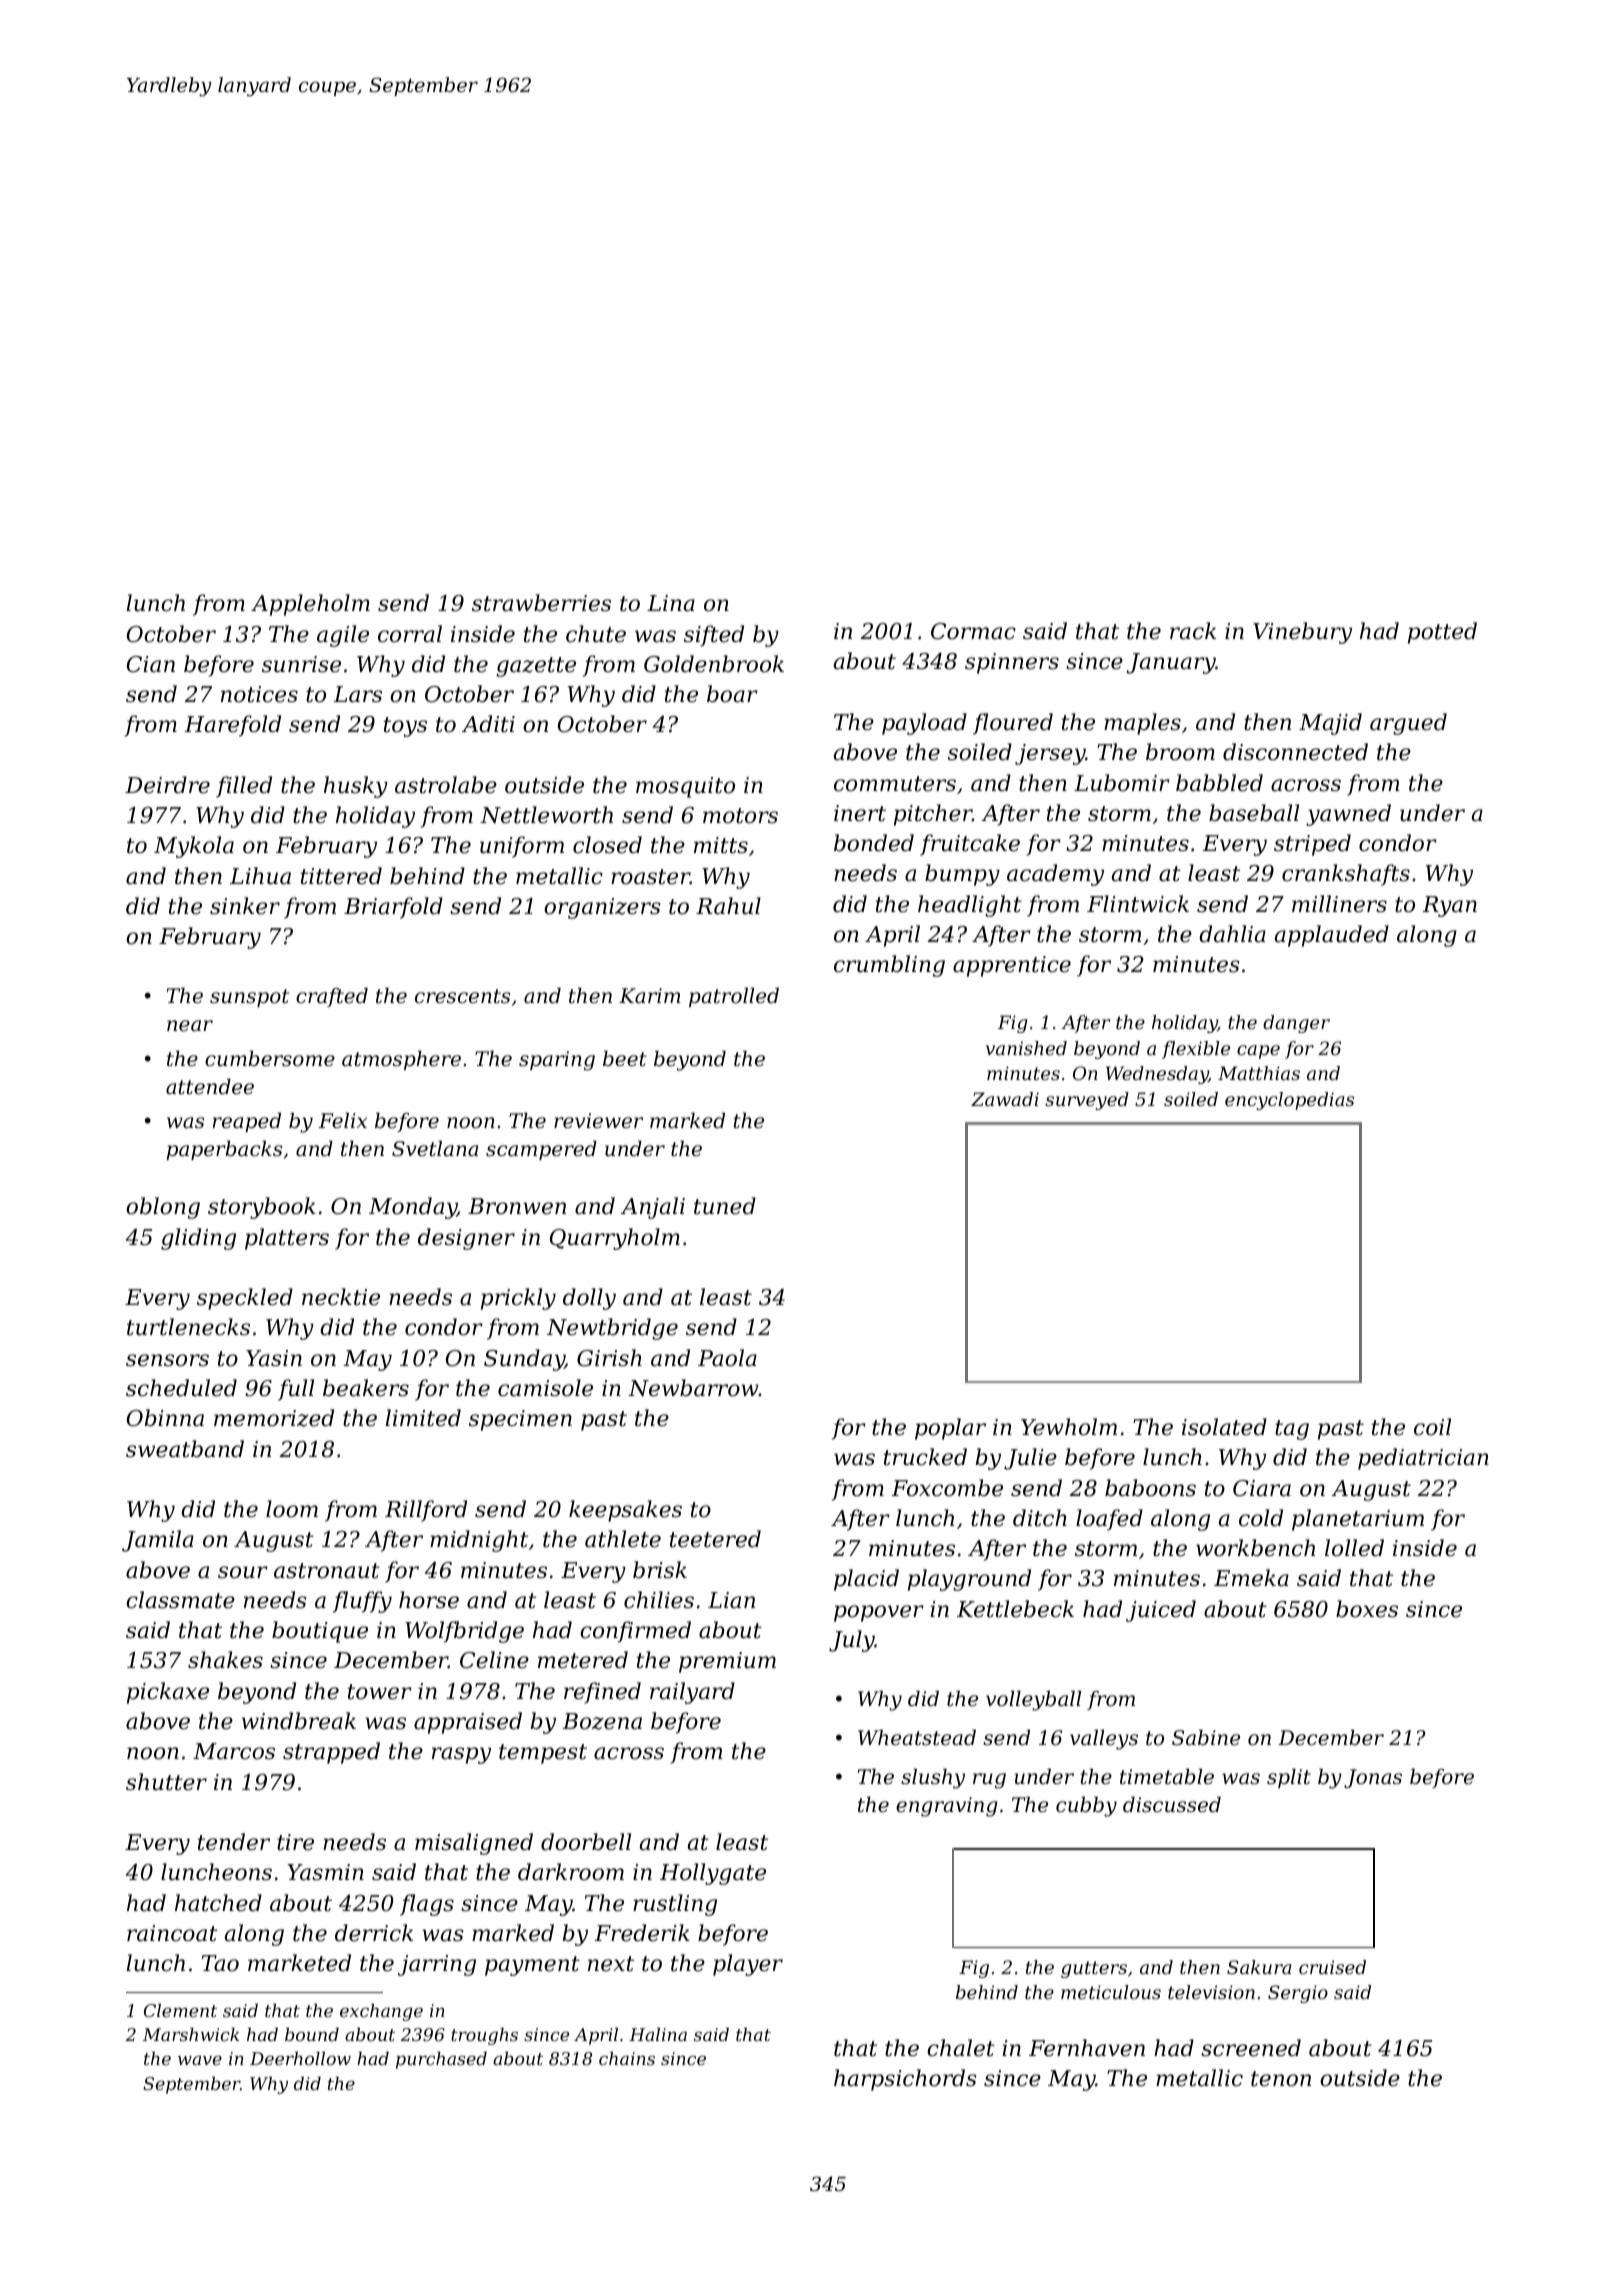 Image resolution: width=1620 pixels, height=2292 pixels. What do you see at coordinates (1157, 1075) in the screenshot?
I see `Wednesday` at bounding box center [1157, 1075].
